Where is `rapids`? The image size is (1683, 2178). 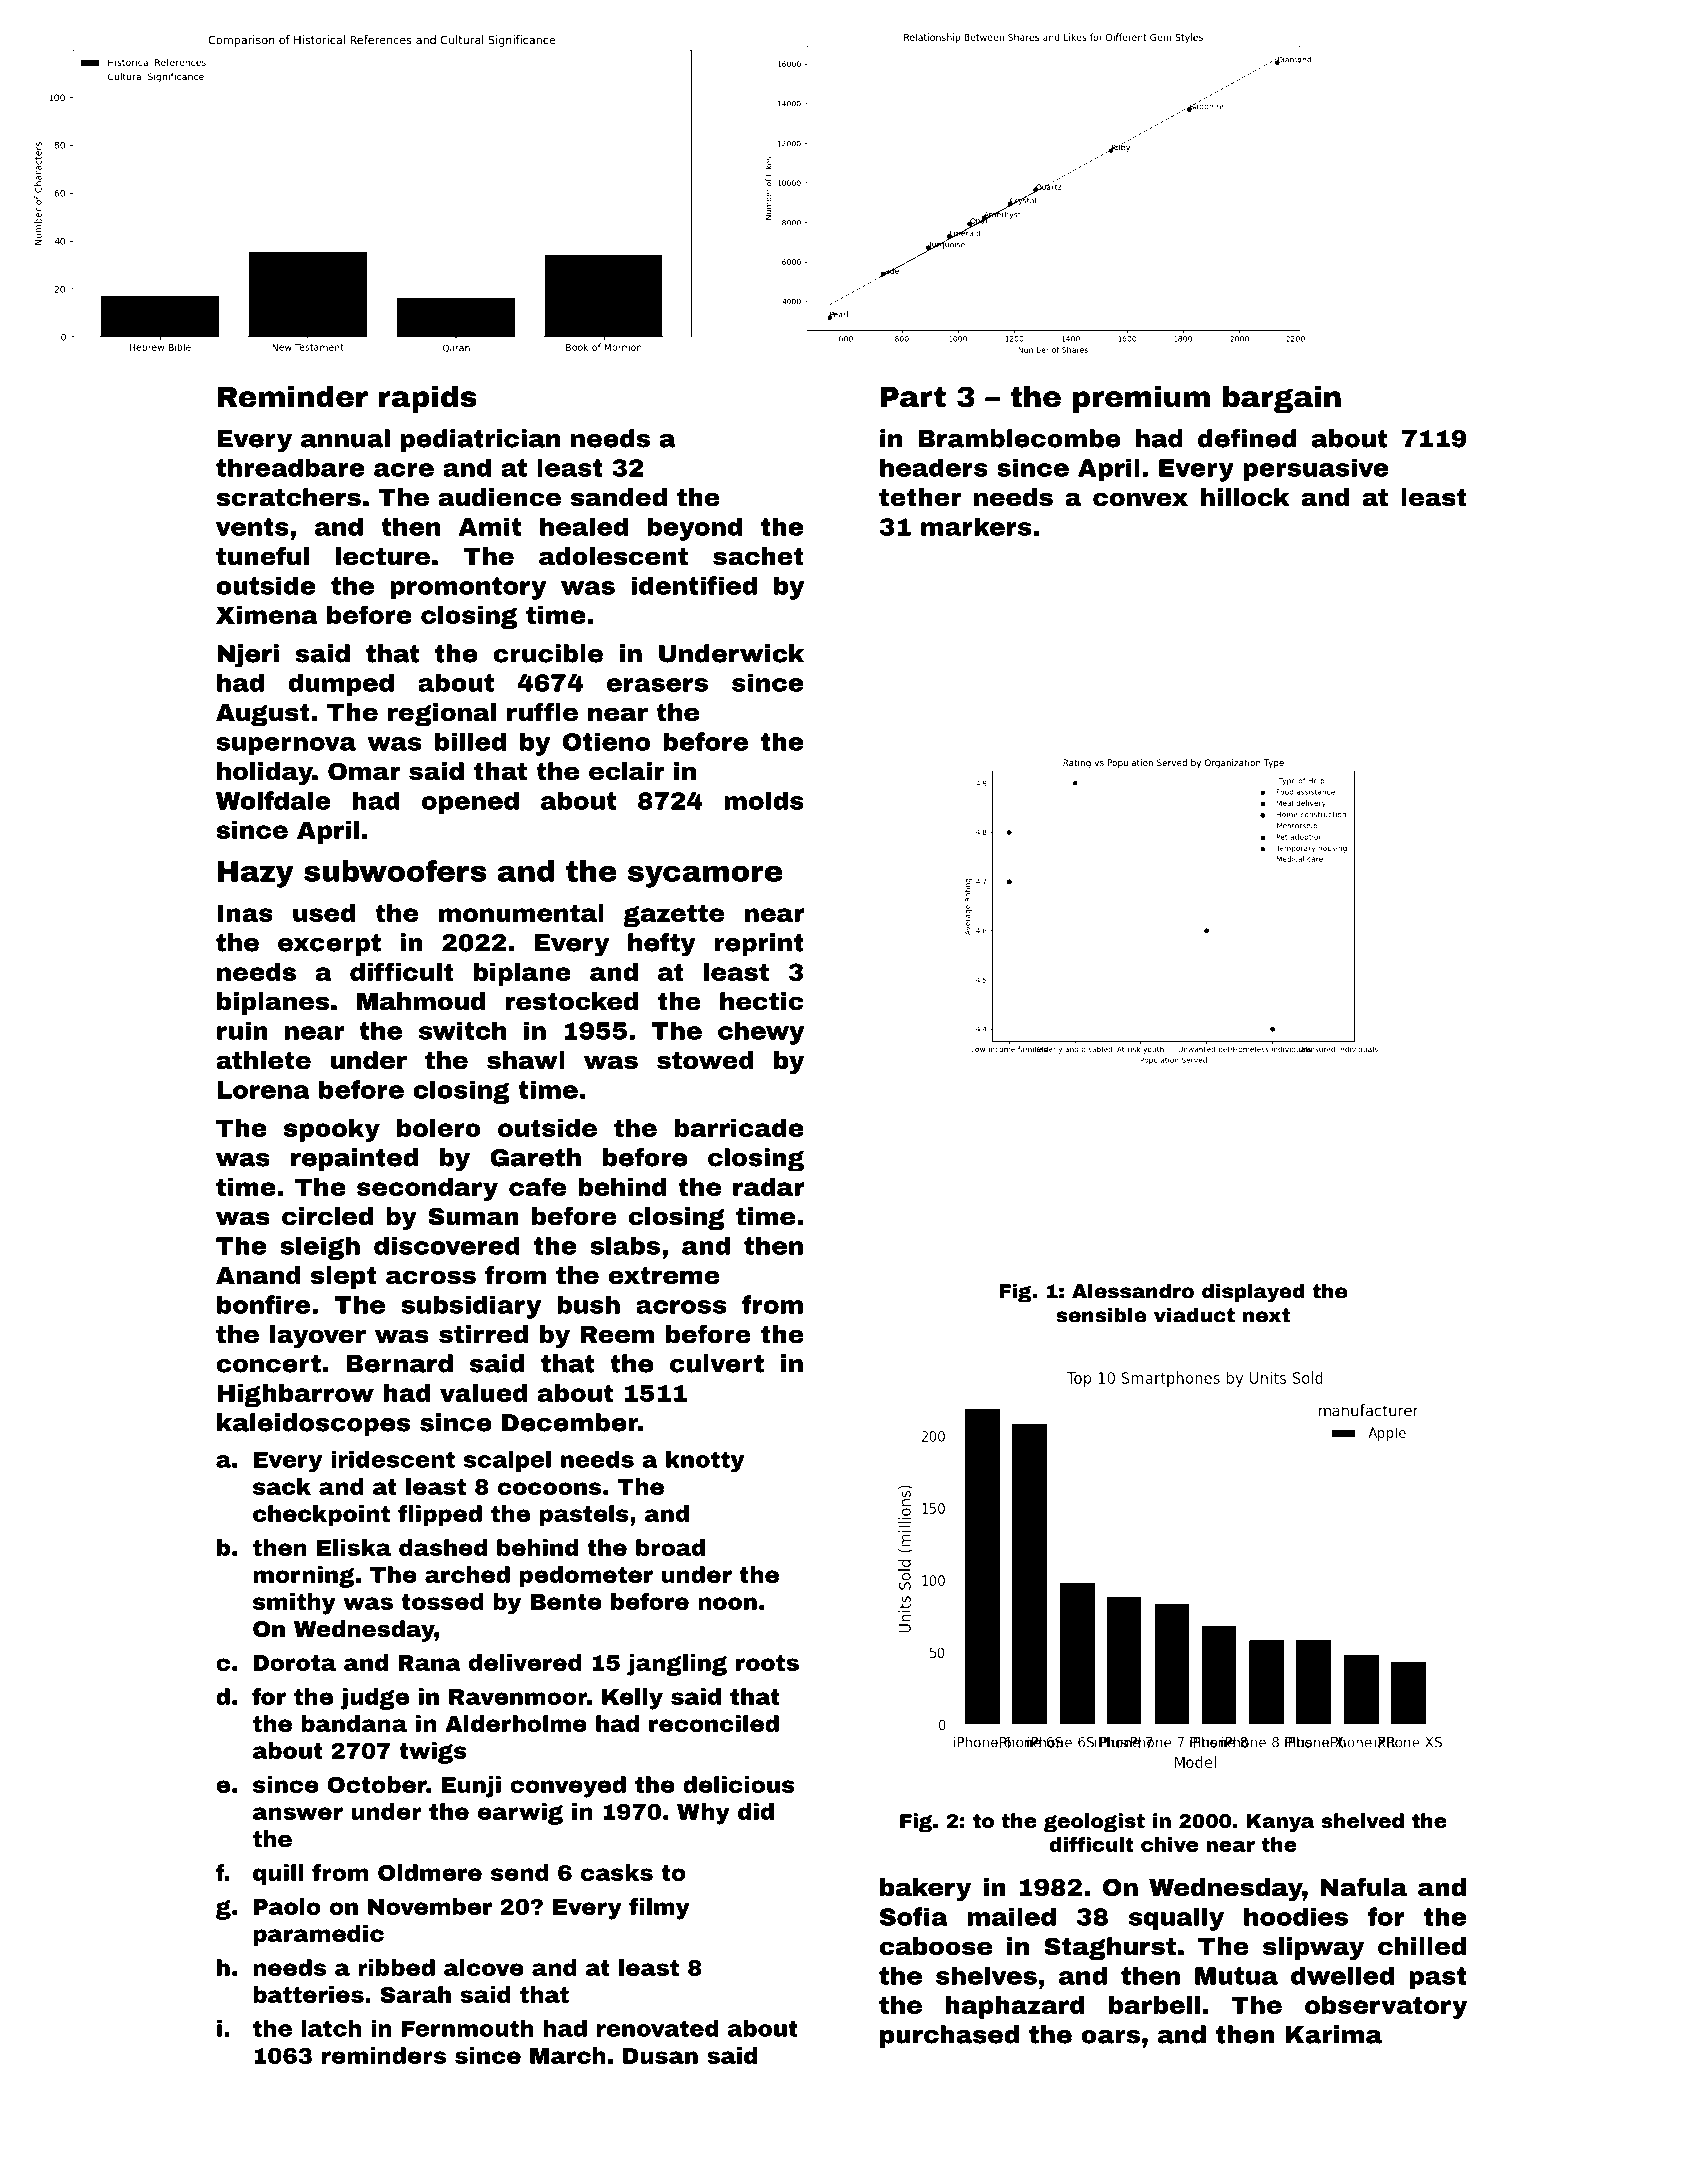
rapids is located at coordinates (428, 399).
